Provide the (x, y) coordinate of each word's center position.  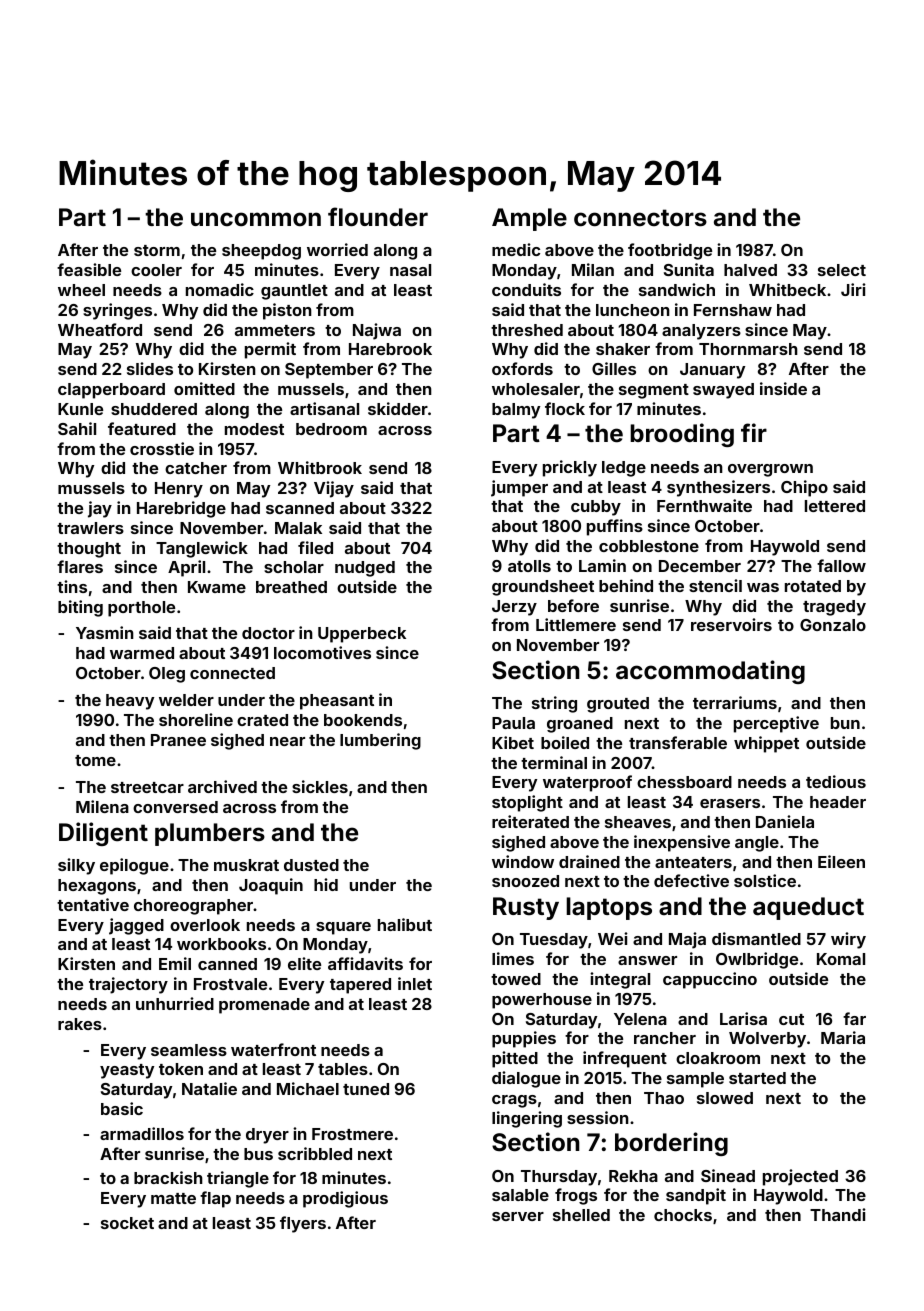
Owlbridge (757, 960)
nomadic (220, 289)
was (763, 587)
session (598, 1117)
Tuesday (554, 941)
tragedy (834, 608)
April (186, 568)
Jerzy (514, 608)
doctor (268, 633)
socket (127, 1223)
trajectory (128, 985)
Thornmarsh (748, 349)
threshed (527, 330)
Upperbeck (362, 635)
